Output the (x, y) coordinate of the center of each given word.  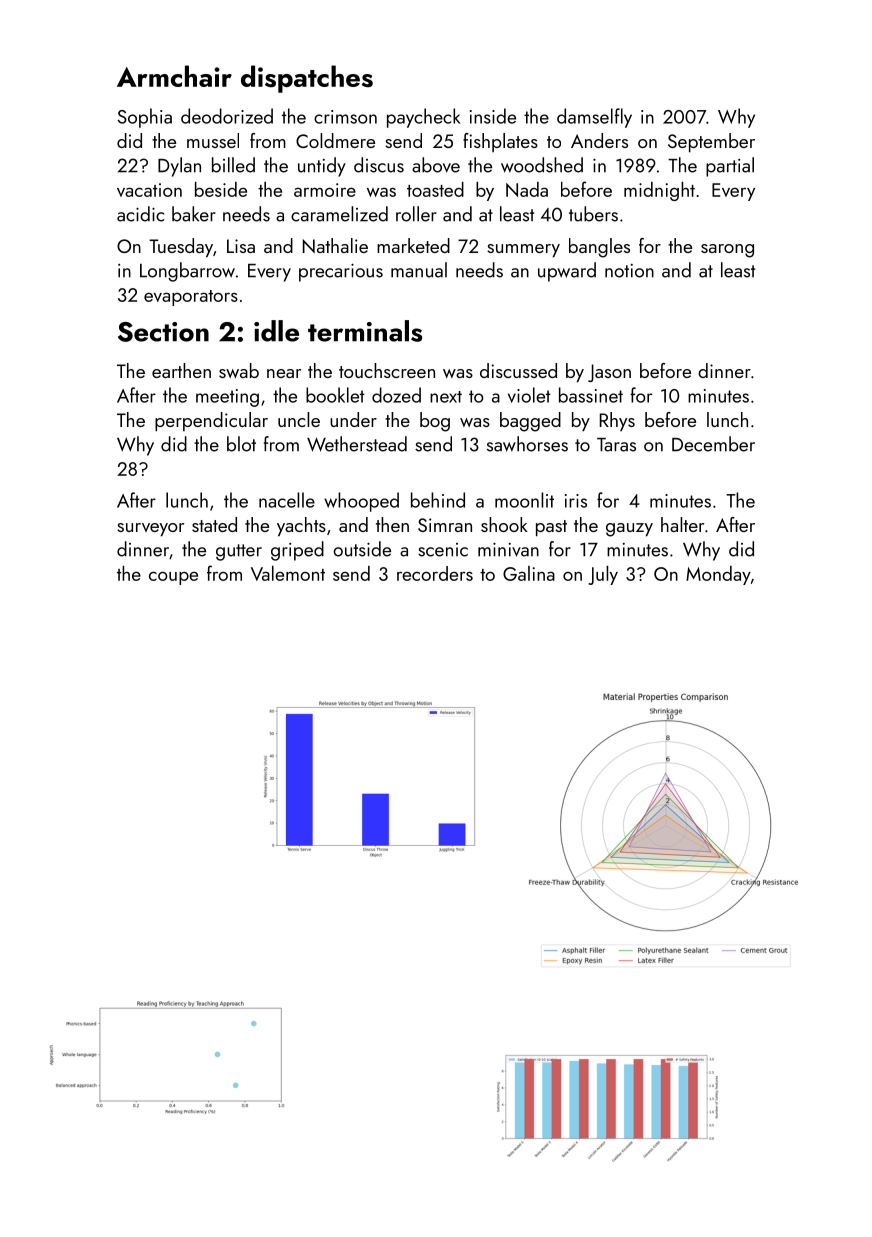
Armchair (174, 76)
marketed (413, 245)
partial (730, 167)
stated (214, 524)
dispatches (307, 79)
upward (567, 272)
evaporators (191, 298)
